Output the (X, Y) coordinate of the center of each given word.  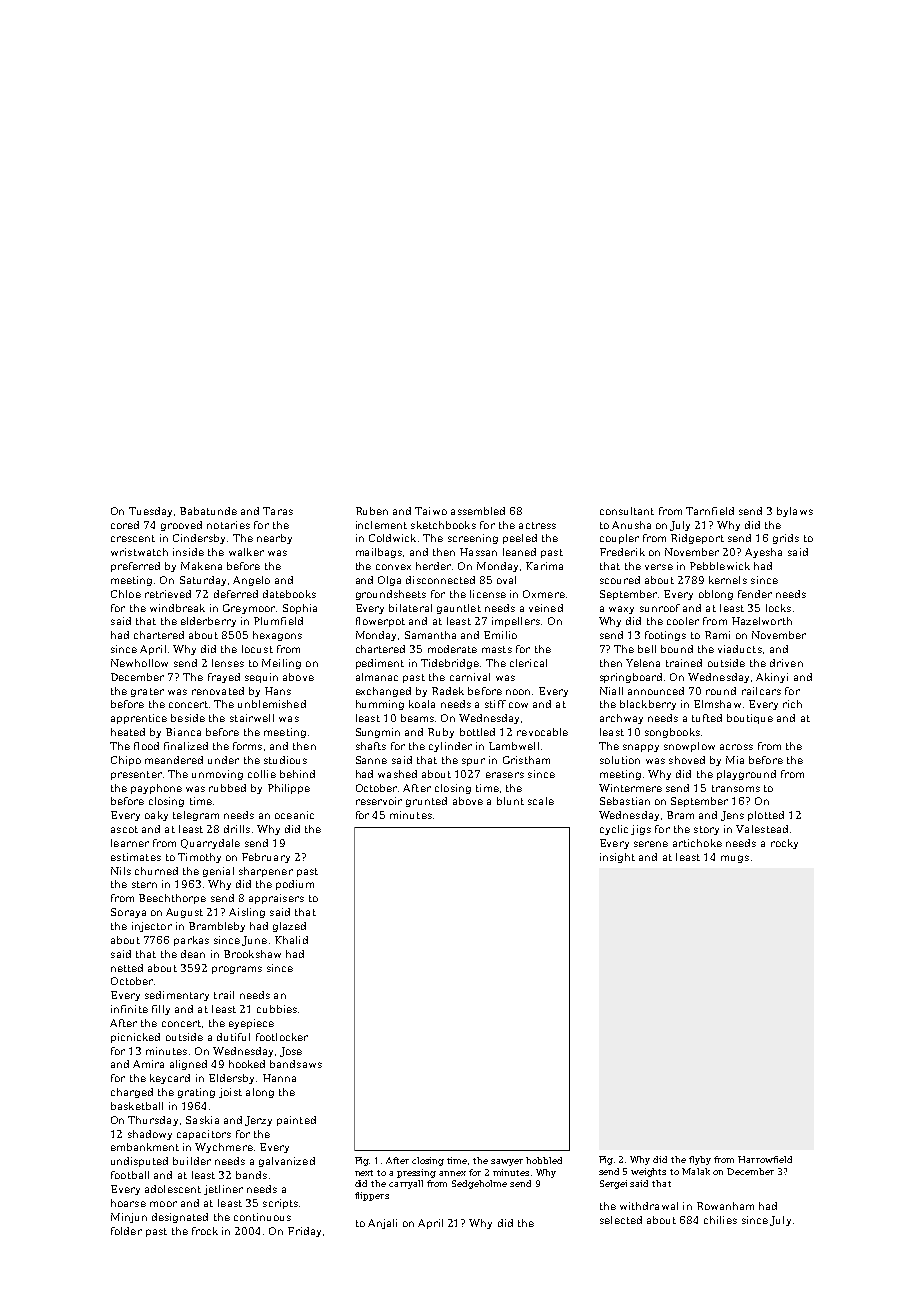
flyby (700, 1160)
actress (537, 525)
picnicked (135, 1038)
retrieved (168, 594)
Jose (291, 1052)
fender (755, 594)
